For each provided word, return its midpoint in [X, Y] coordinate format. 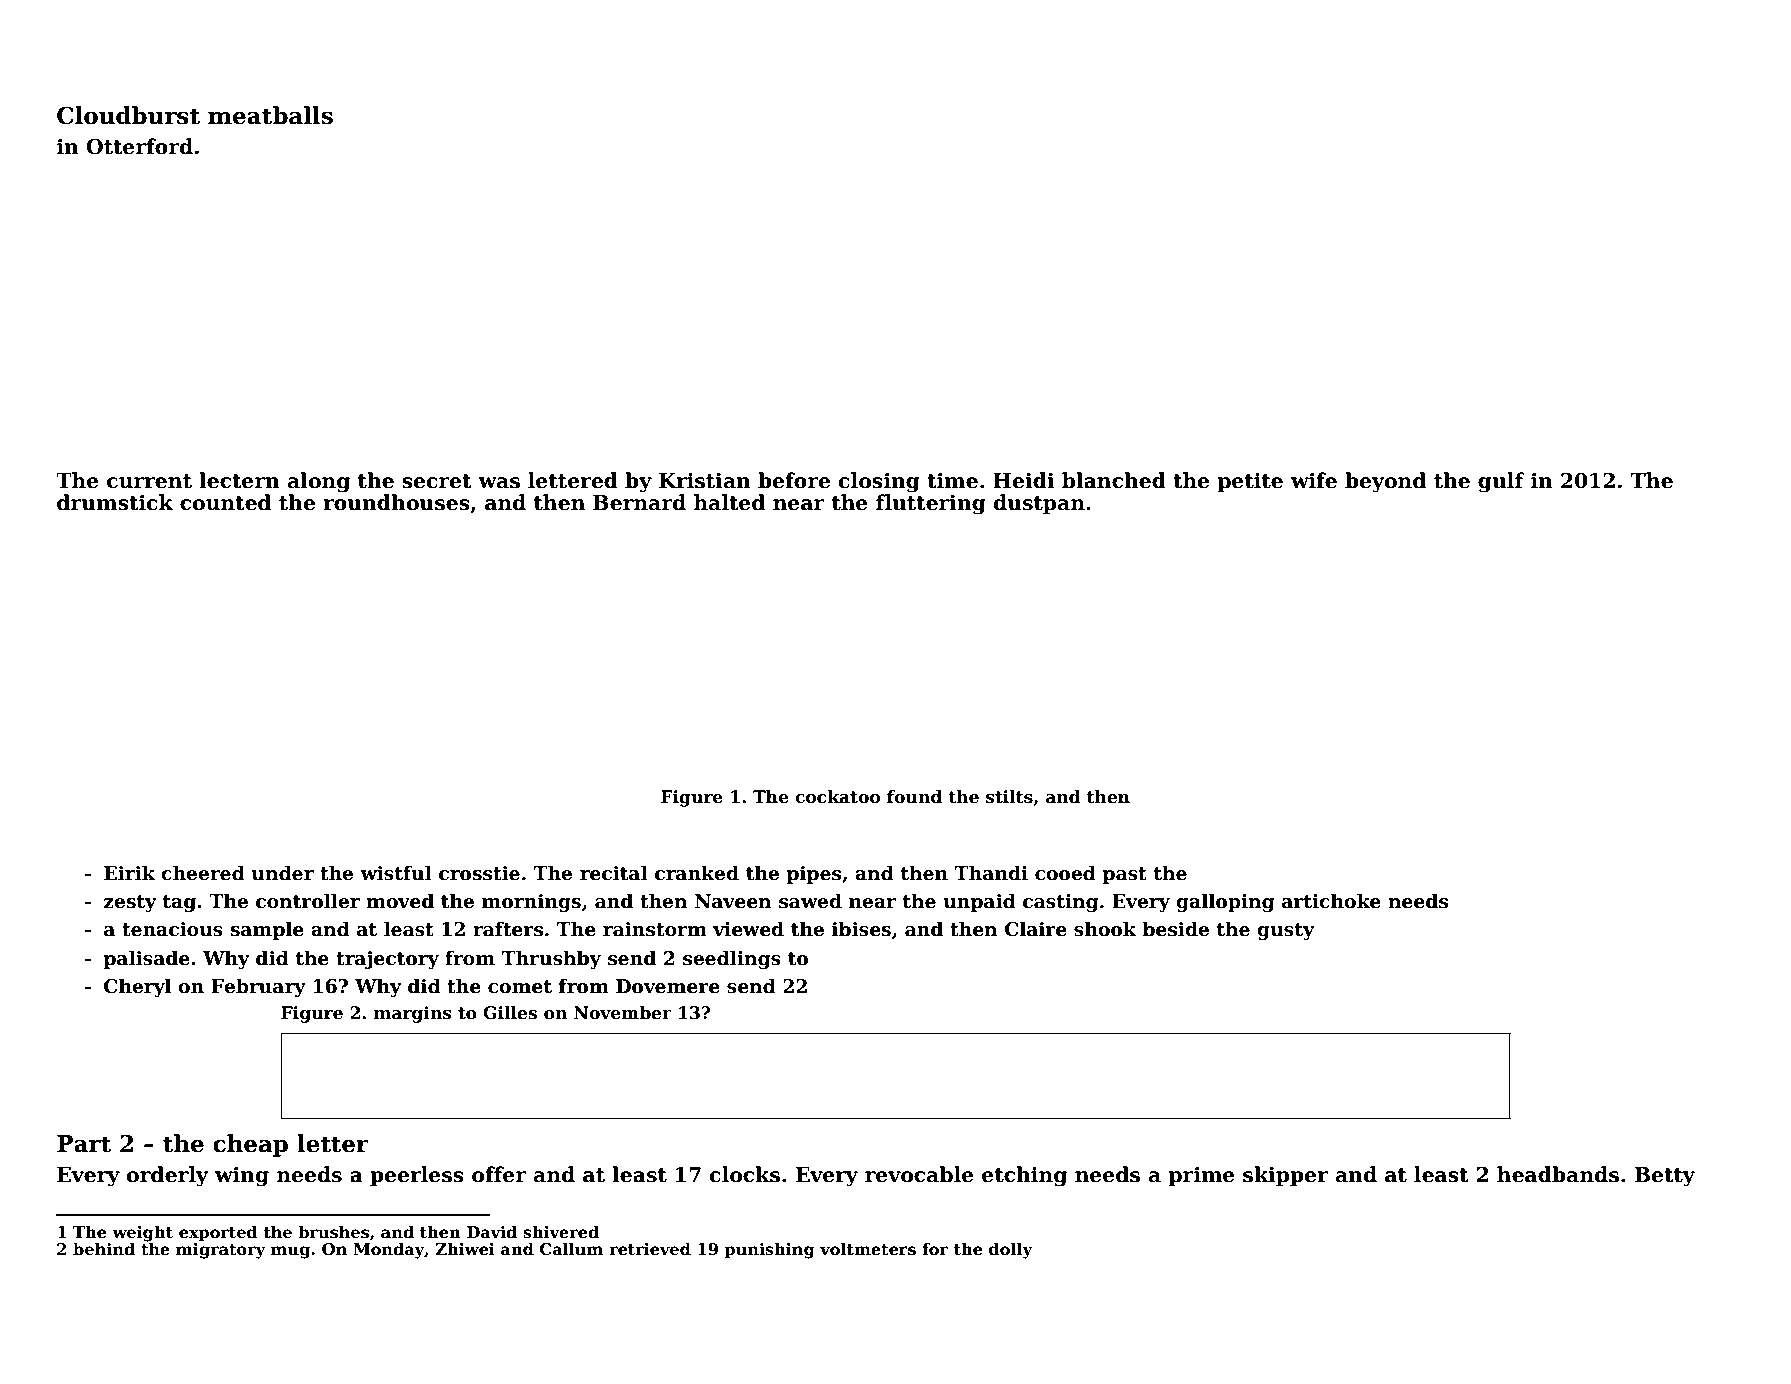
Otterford [140, 146]
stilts [1009, 797]
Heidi [1024, 480]
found [914, 797]
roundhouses [396, 502]
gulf [1501, 482]
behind [104, 1249]
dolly [1011, 1250]
